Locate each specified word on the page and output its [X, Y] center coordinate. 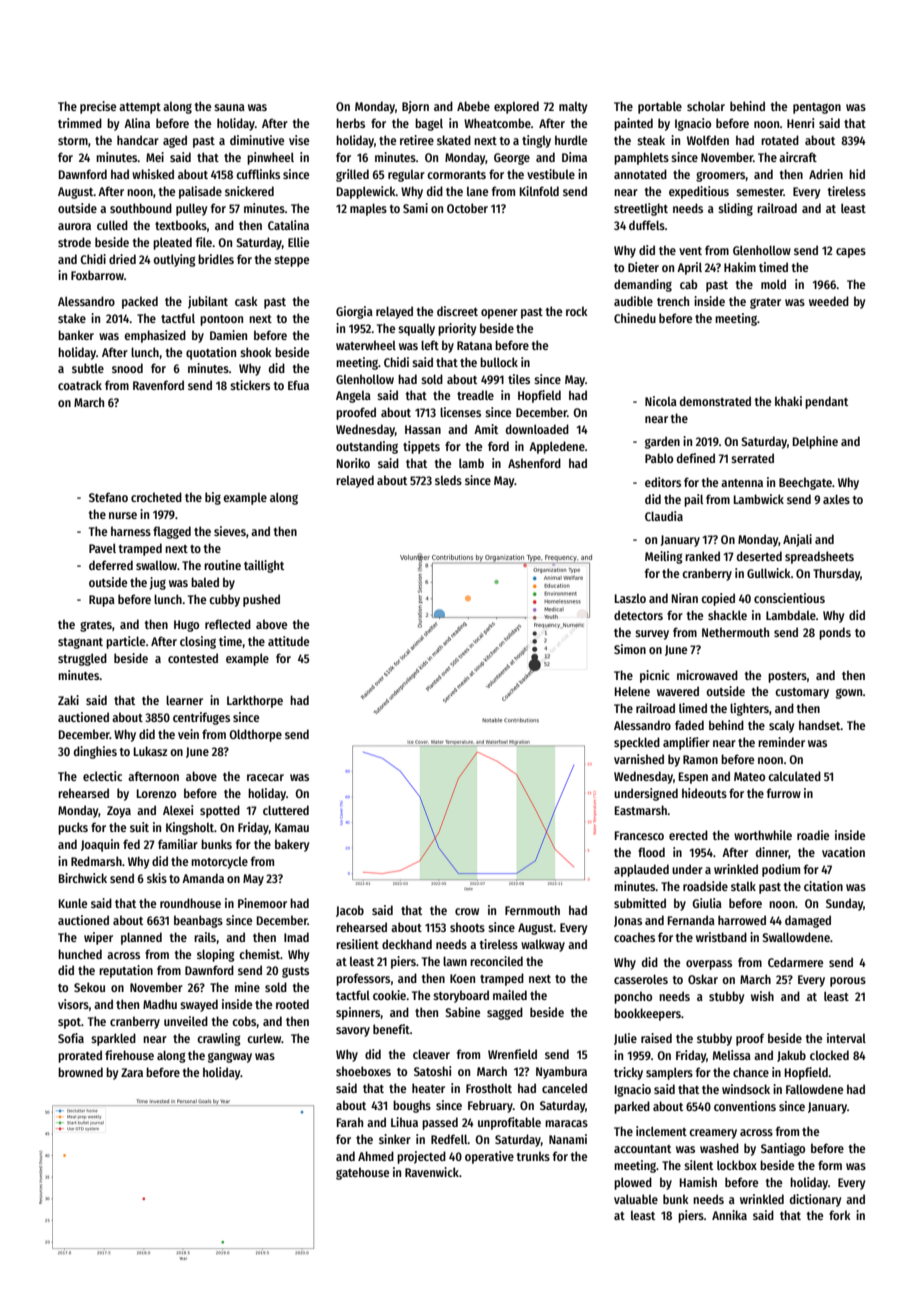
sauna [229, 107]
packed [140, 302]
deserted [759, 556]
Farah [350, 1122]
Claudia [664, 516]
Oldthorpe [255, 735]
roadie [813, 835]
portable [660, 107]
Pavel [102, 548]
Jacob [350, 911]
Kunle [73, 903]
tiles [519, 379]
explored [516, 107]
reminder [781, 742]
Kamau [292, 827]
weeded [829, 301]
